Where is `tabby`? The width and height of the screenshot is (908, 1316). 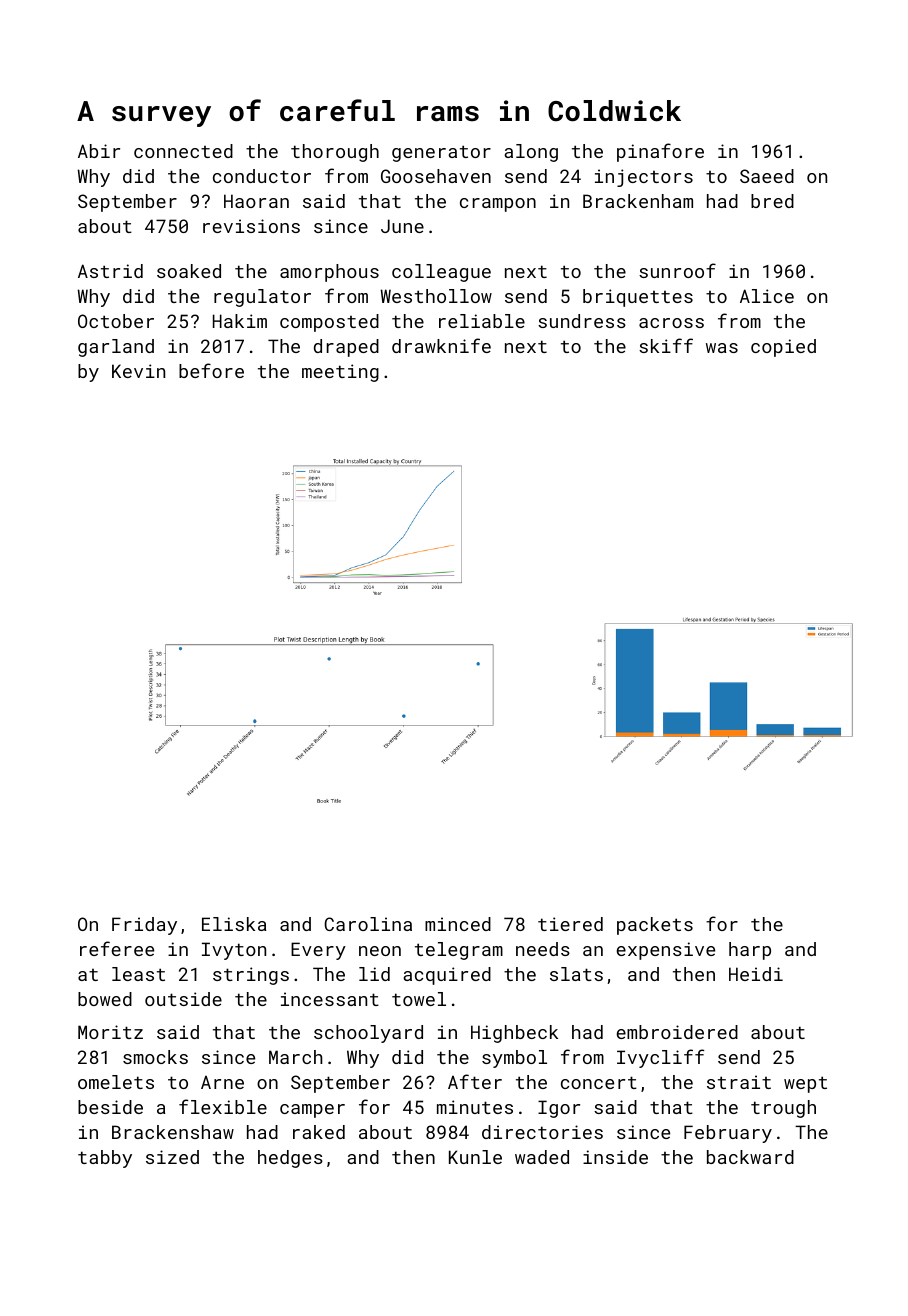 tabby is located at coordinates (105, 1159).
